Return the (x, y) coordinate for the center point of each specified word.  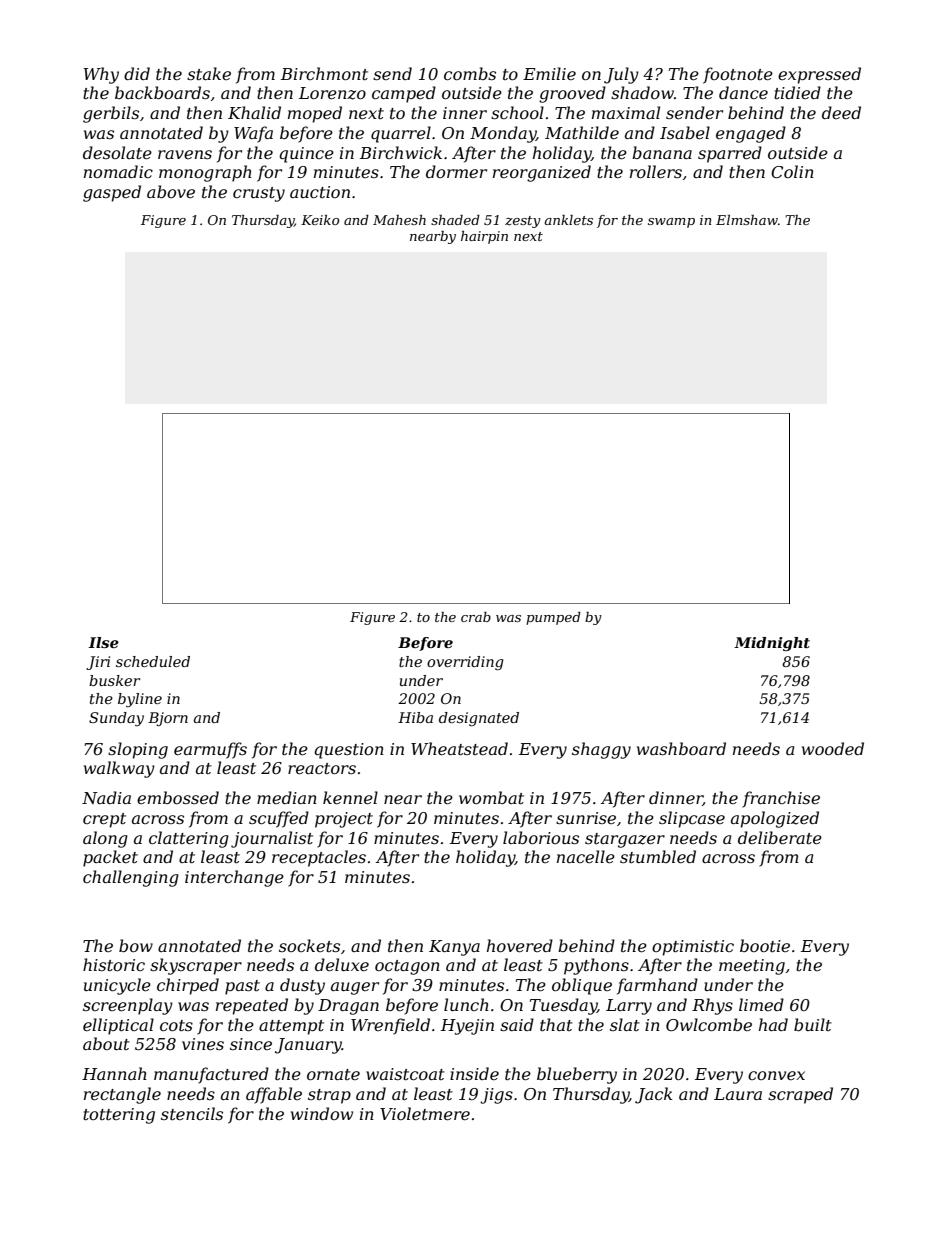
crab (476, 617)
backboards (162, 92)
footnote (738, 75)
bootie (765, 945)
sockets (309, 945)
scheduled (153, 661)
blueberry (577, 1075)
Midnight (772, 644)
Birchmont (324, 73)
